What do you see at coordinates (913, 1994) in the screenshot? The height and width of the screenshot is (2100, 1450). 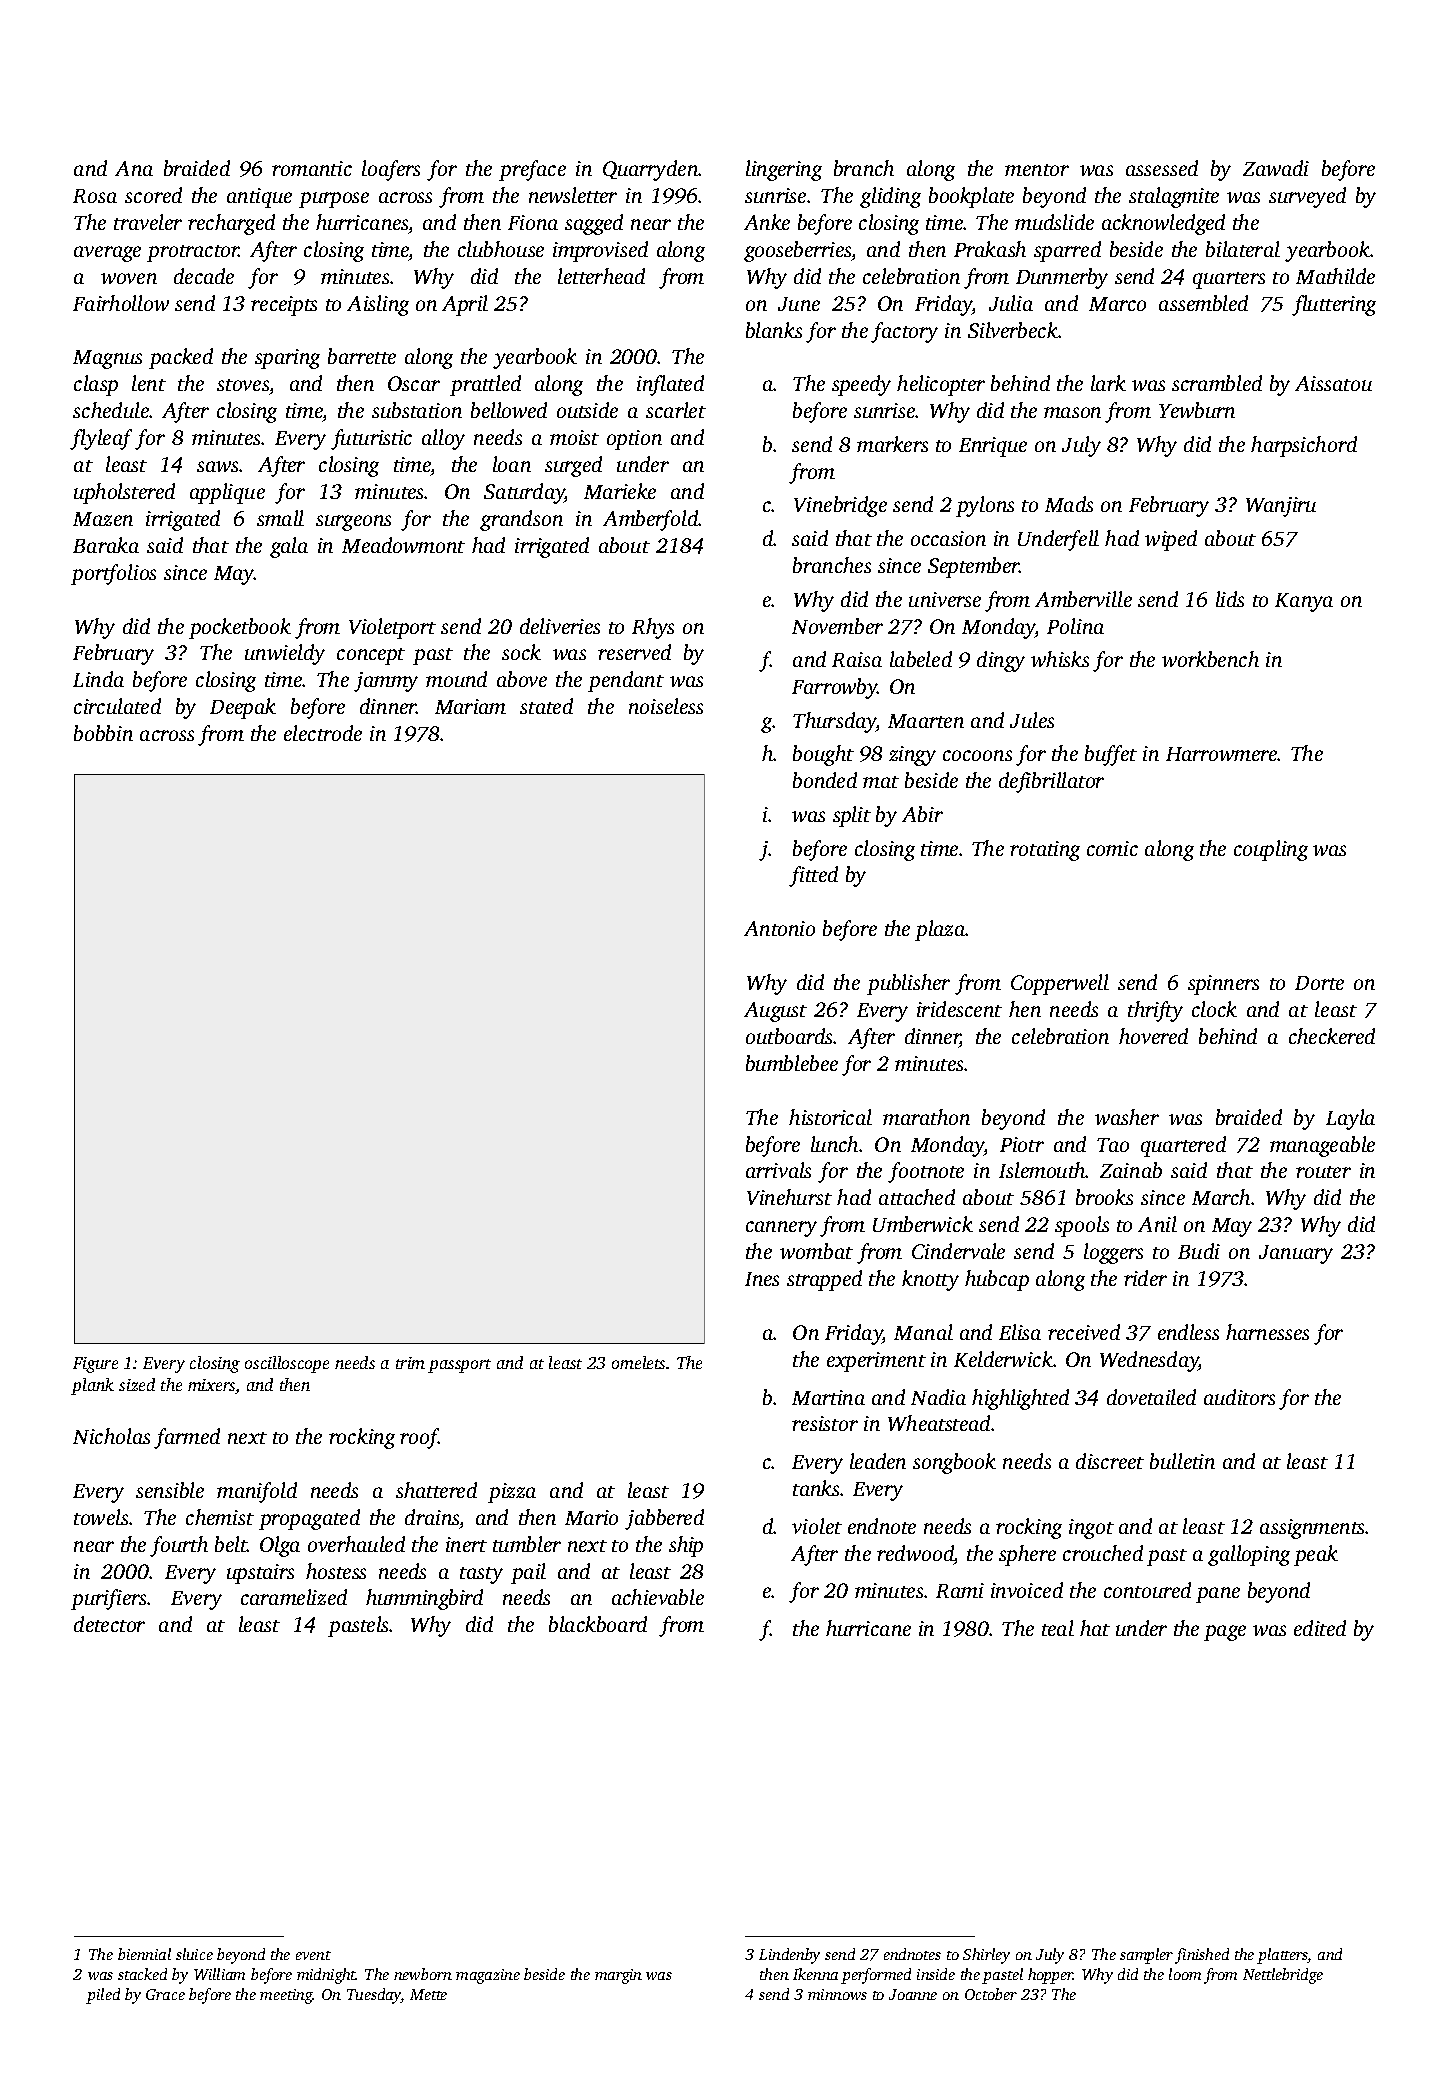 I see `Joanne` at bounding box center [913, 1994].
